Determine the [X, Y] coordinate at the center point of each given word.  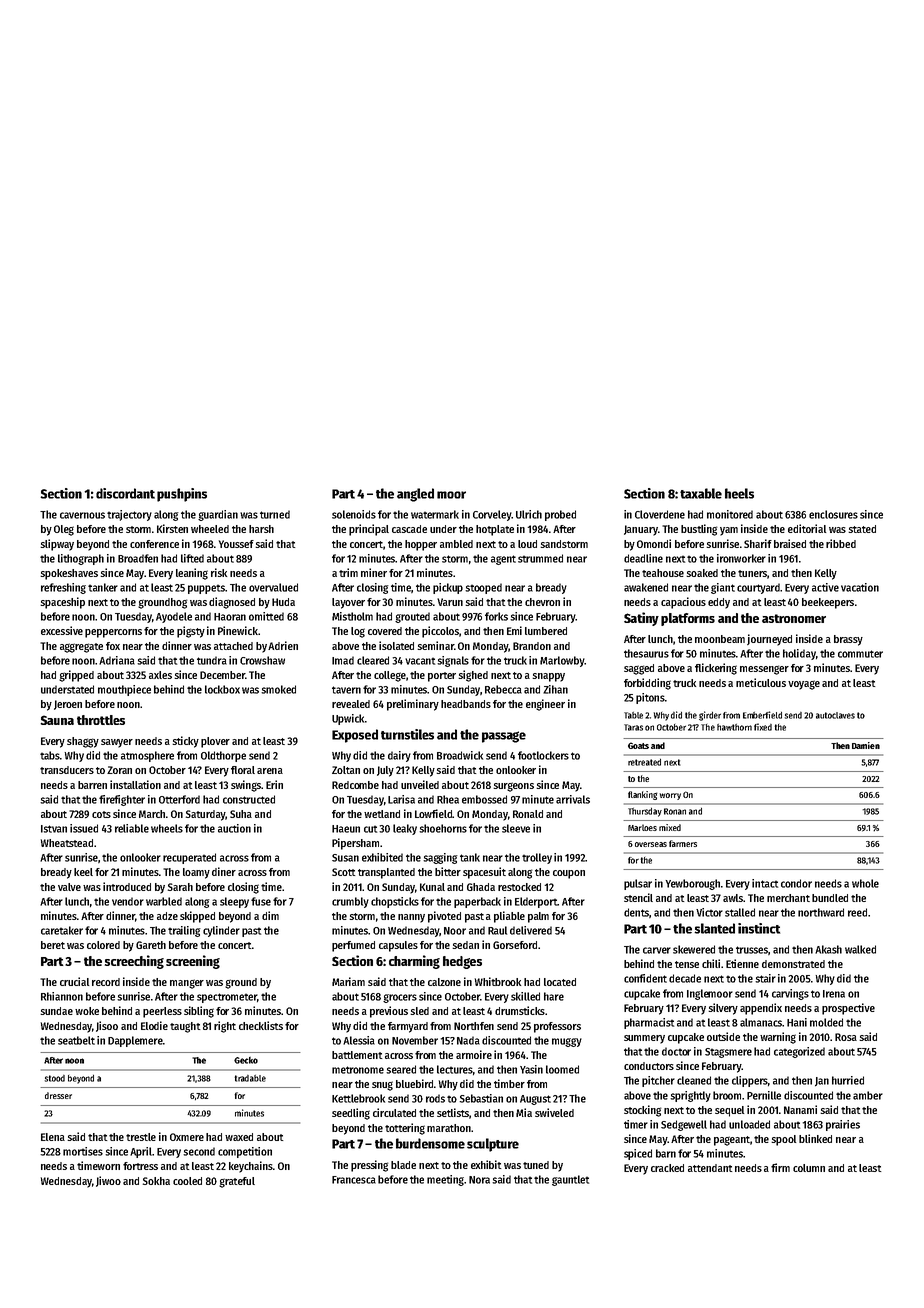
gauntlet [570, 1180]
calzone [444, 982]
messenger [764, 670]
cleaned [694, 1080]
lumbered [546, 631]
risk [219, 572]
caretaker [62, 930]
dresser [58, 1095]
